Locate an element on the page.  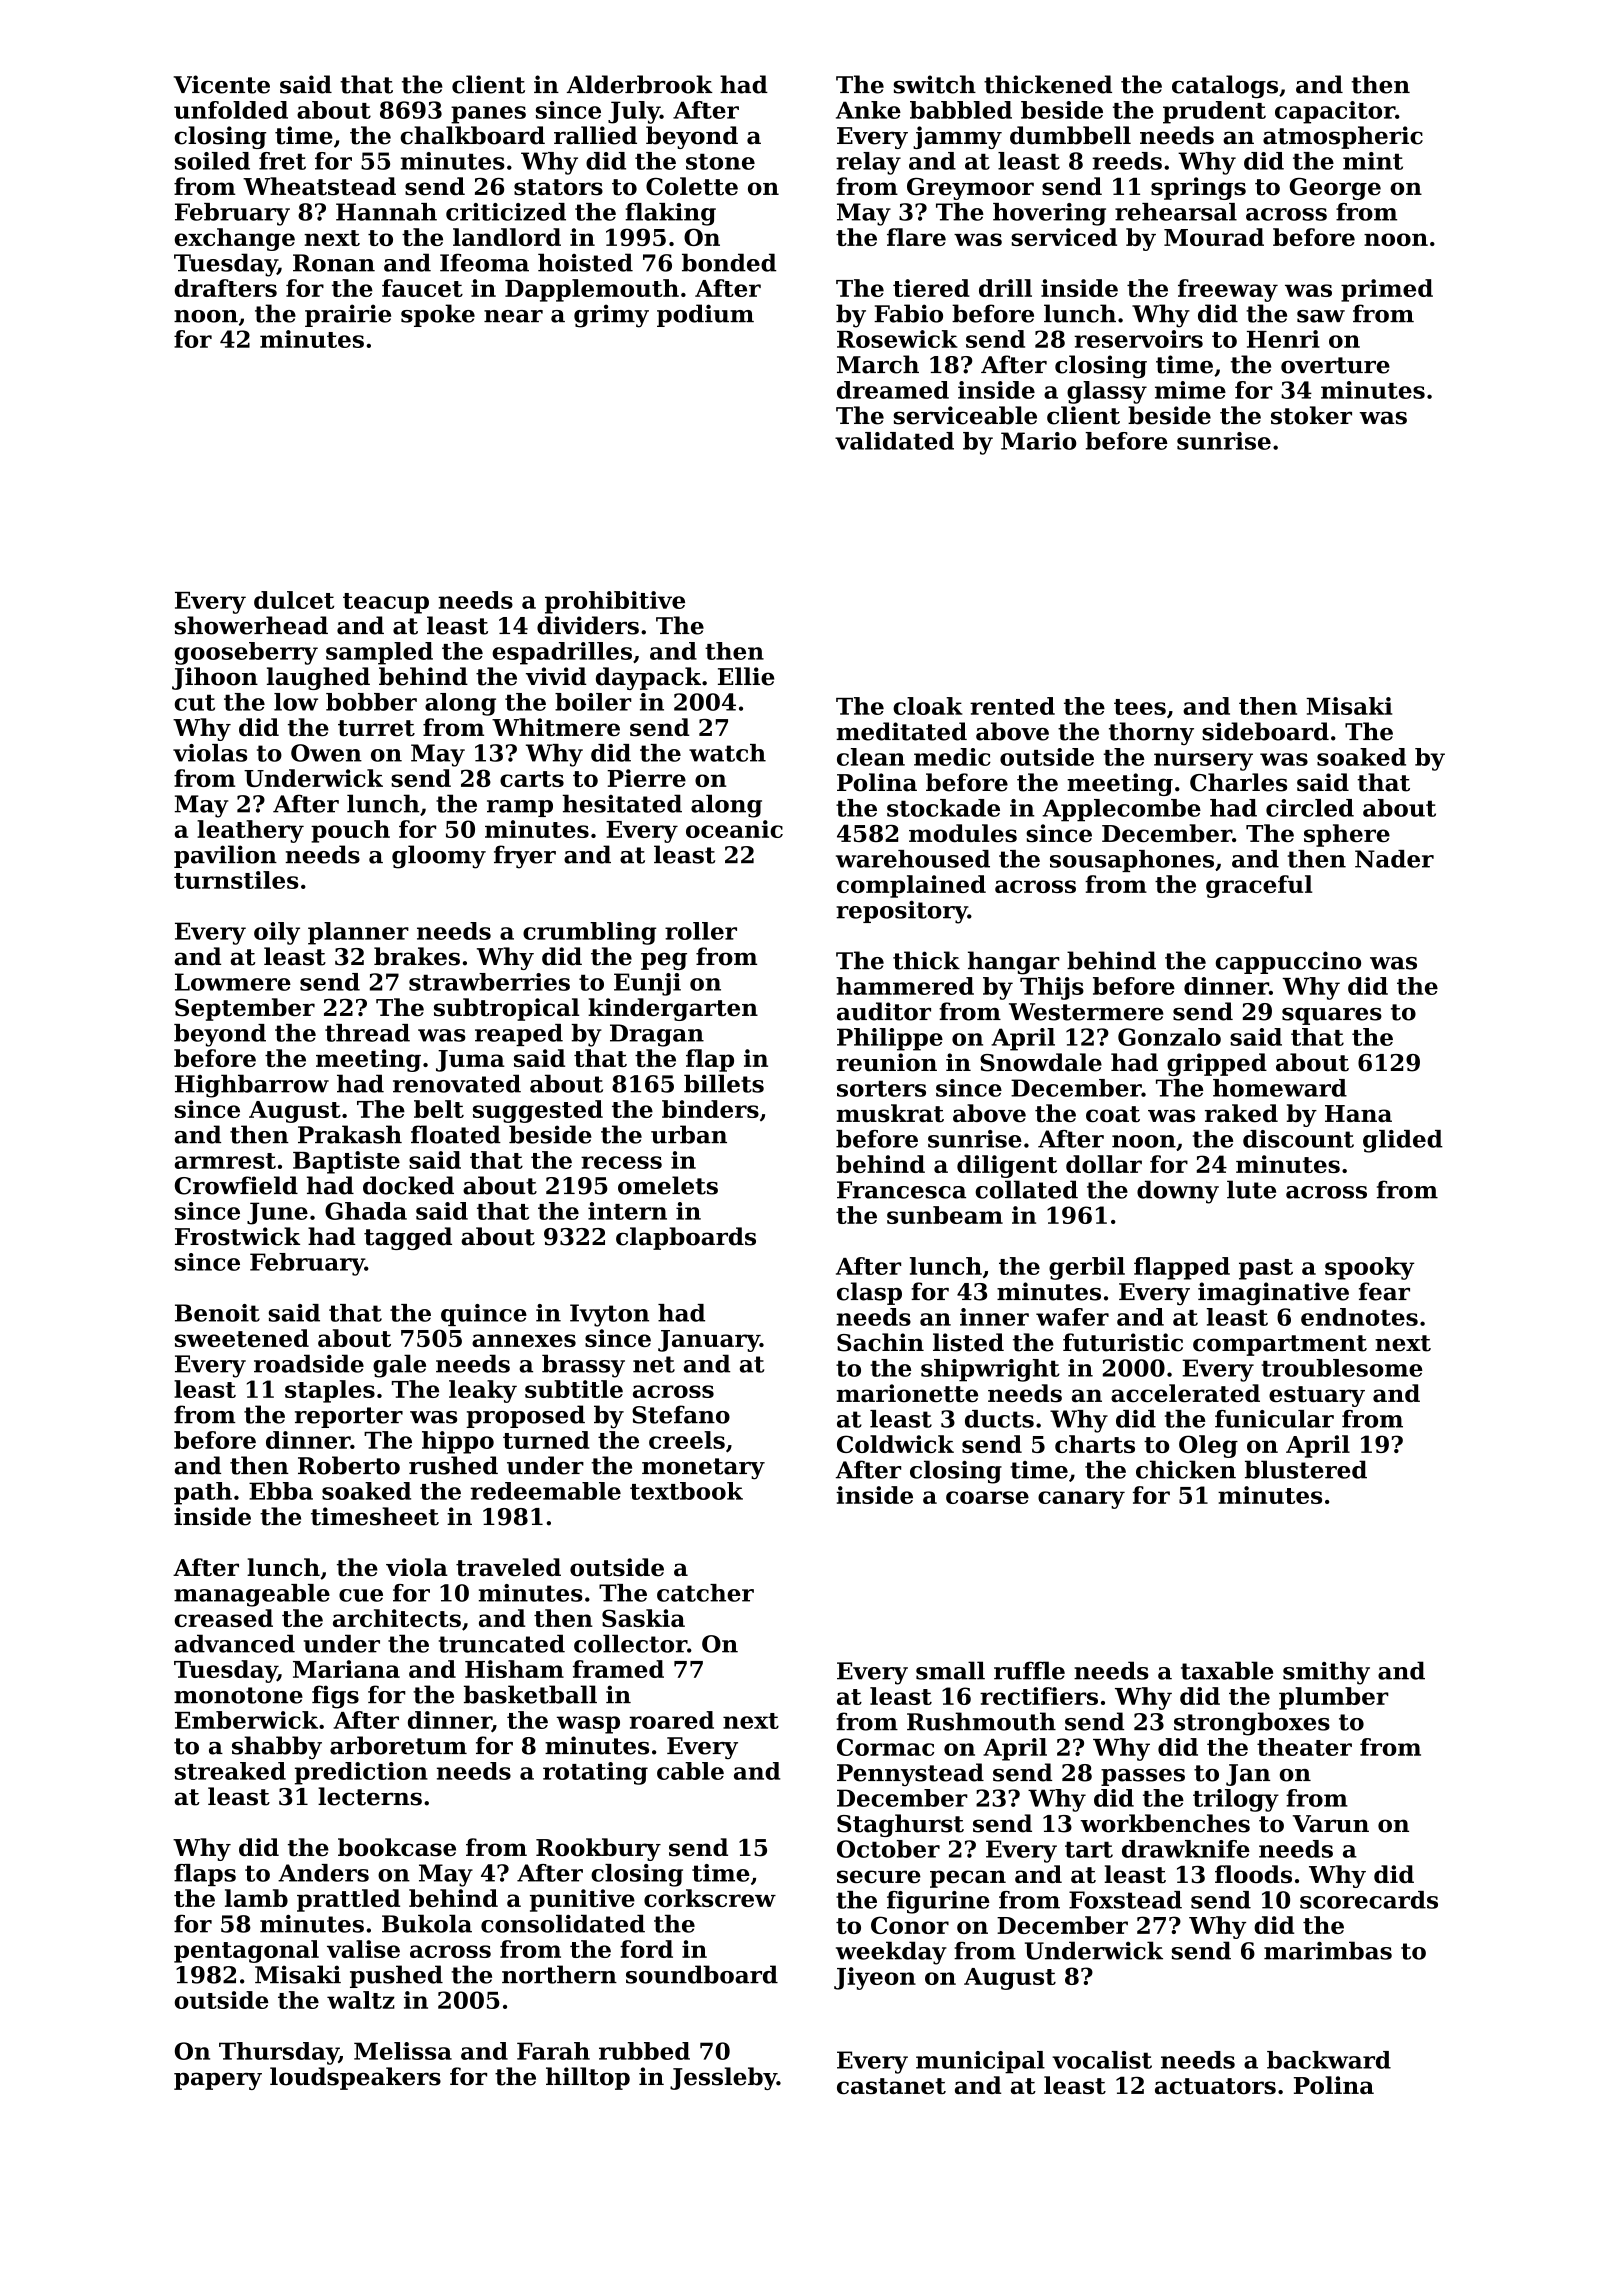
dulcet is located at coordinates (294, 600).
